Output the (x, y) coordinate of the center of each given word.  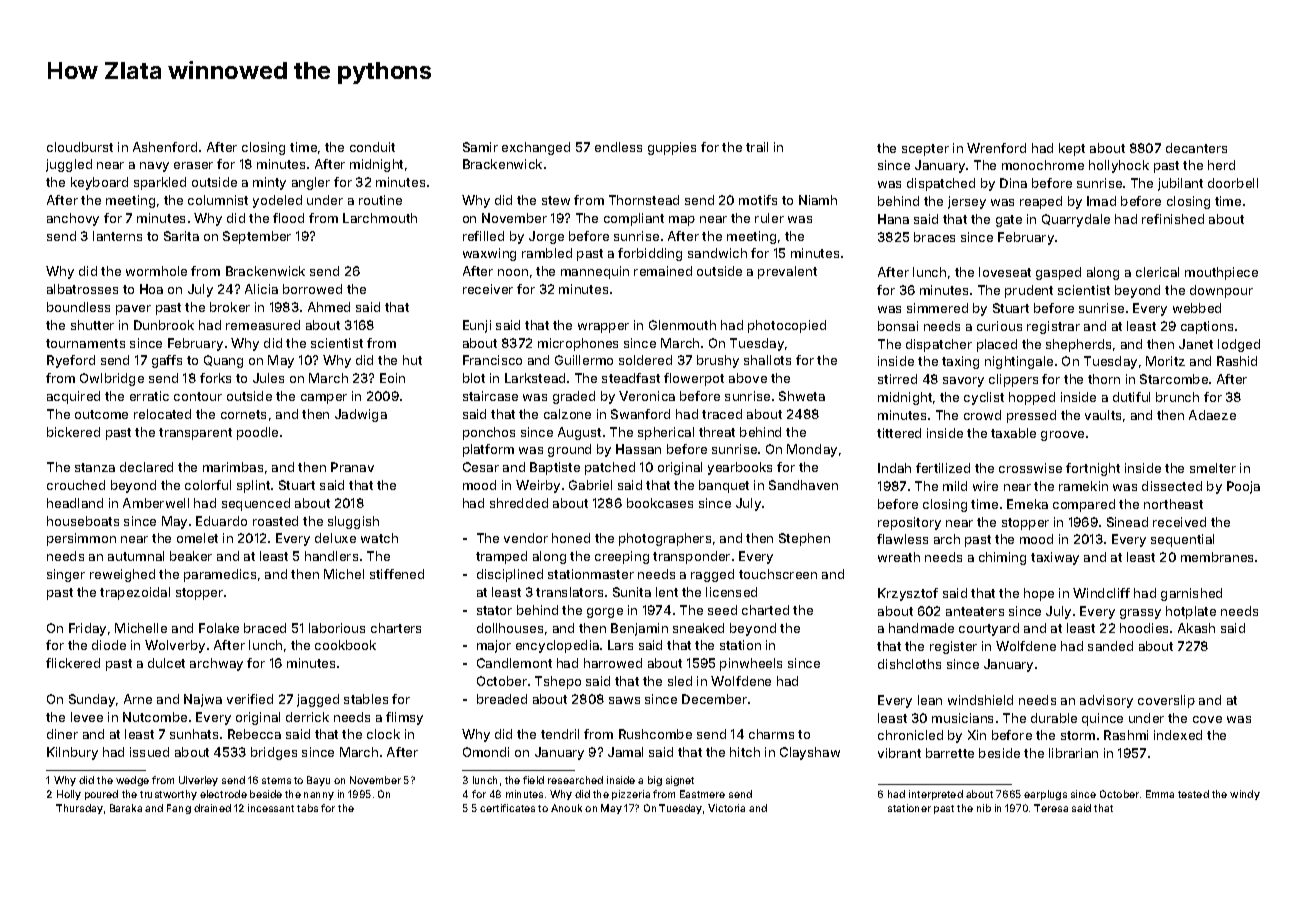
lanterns (117, 236)
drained (212, 808)
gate (1009, 221)
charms (771, 734)
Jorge (546, 237)
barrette (950, 753)
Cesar (481, 467)
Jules (268, 378)
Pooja (1243, 487)
